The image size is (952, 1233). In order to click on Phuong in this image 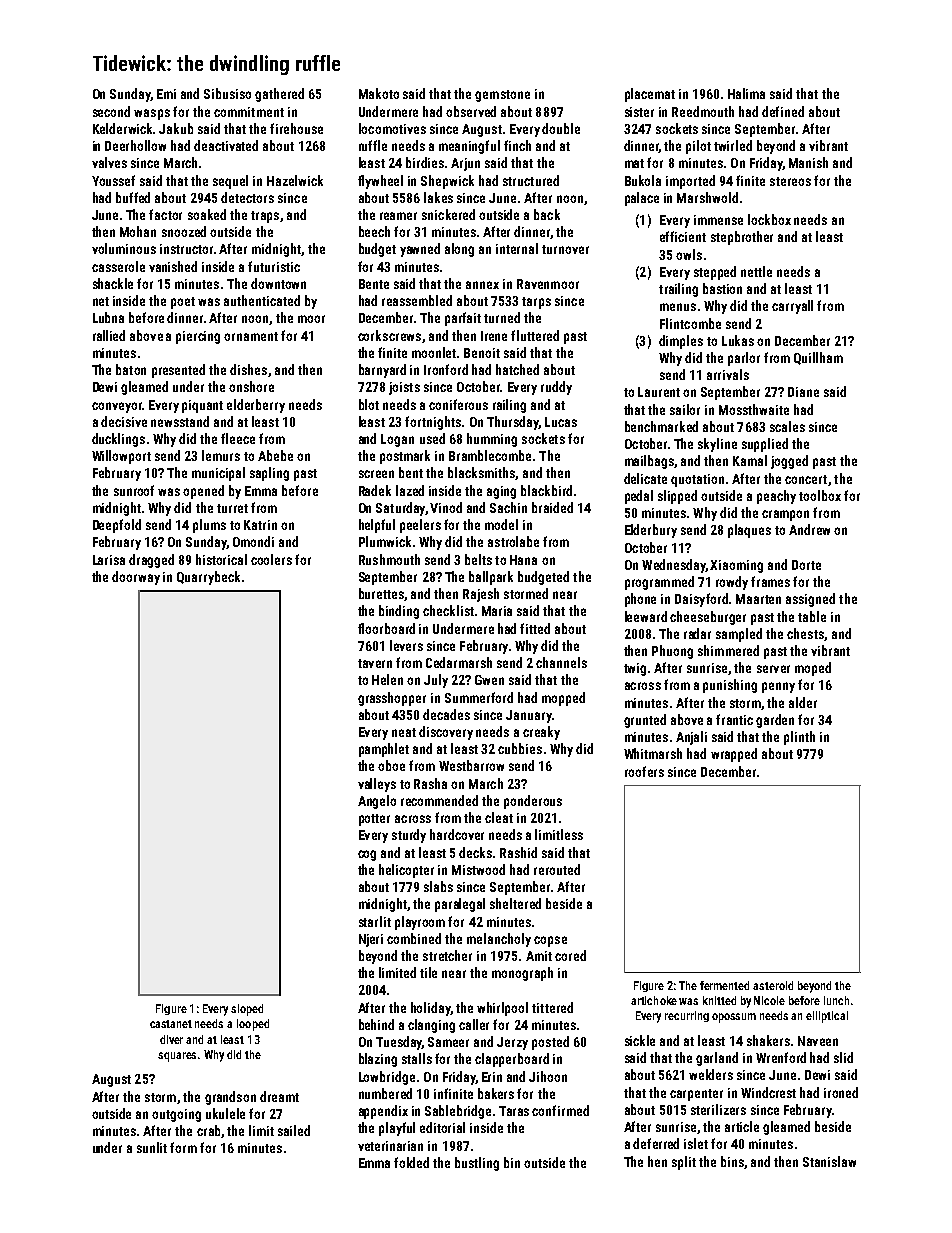, I will do `click(672, 652)`.
